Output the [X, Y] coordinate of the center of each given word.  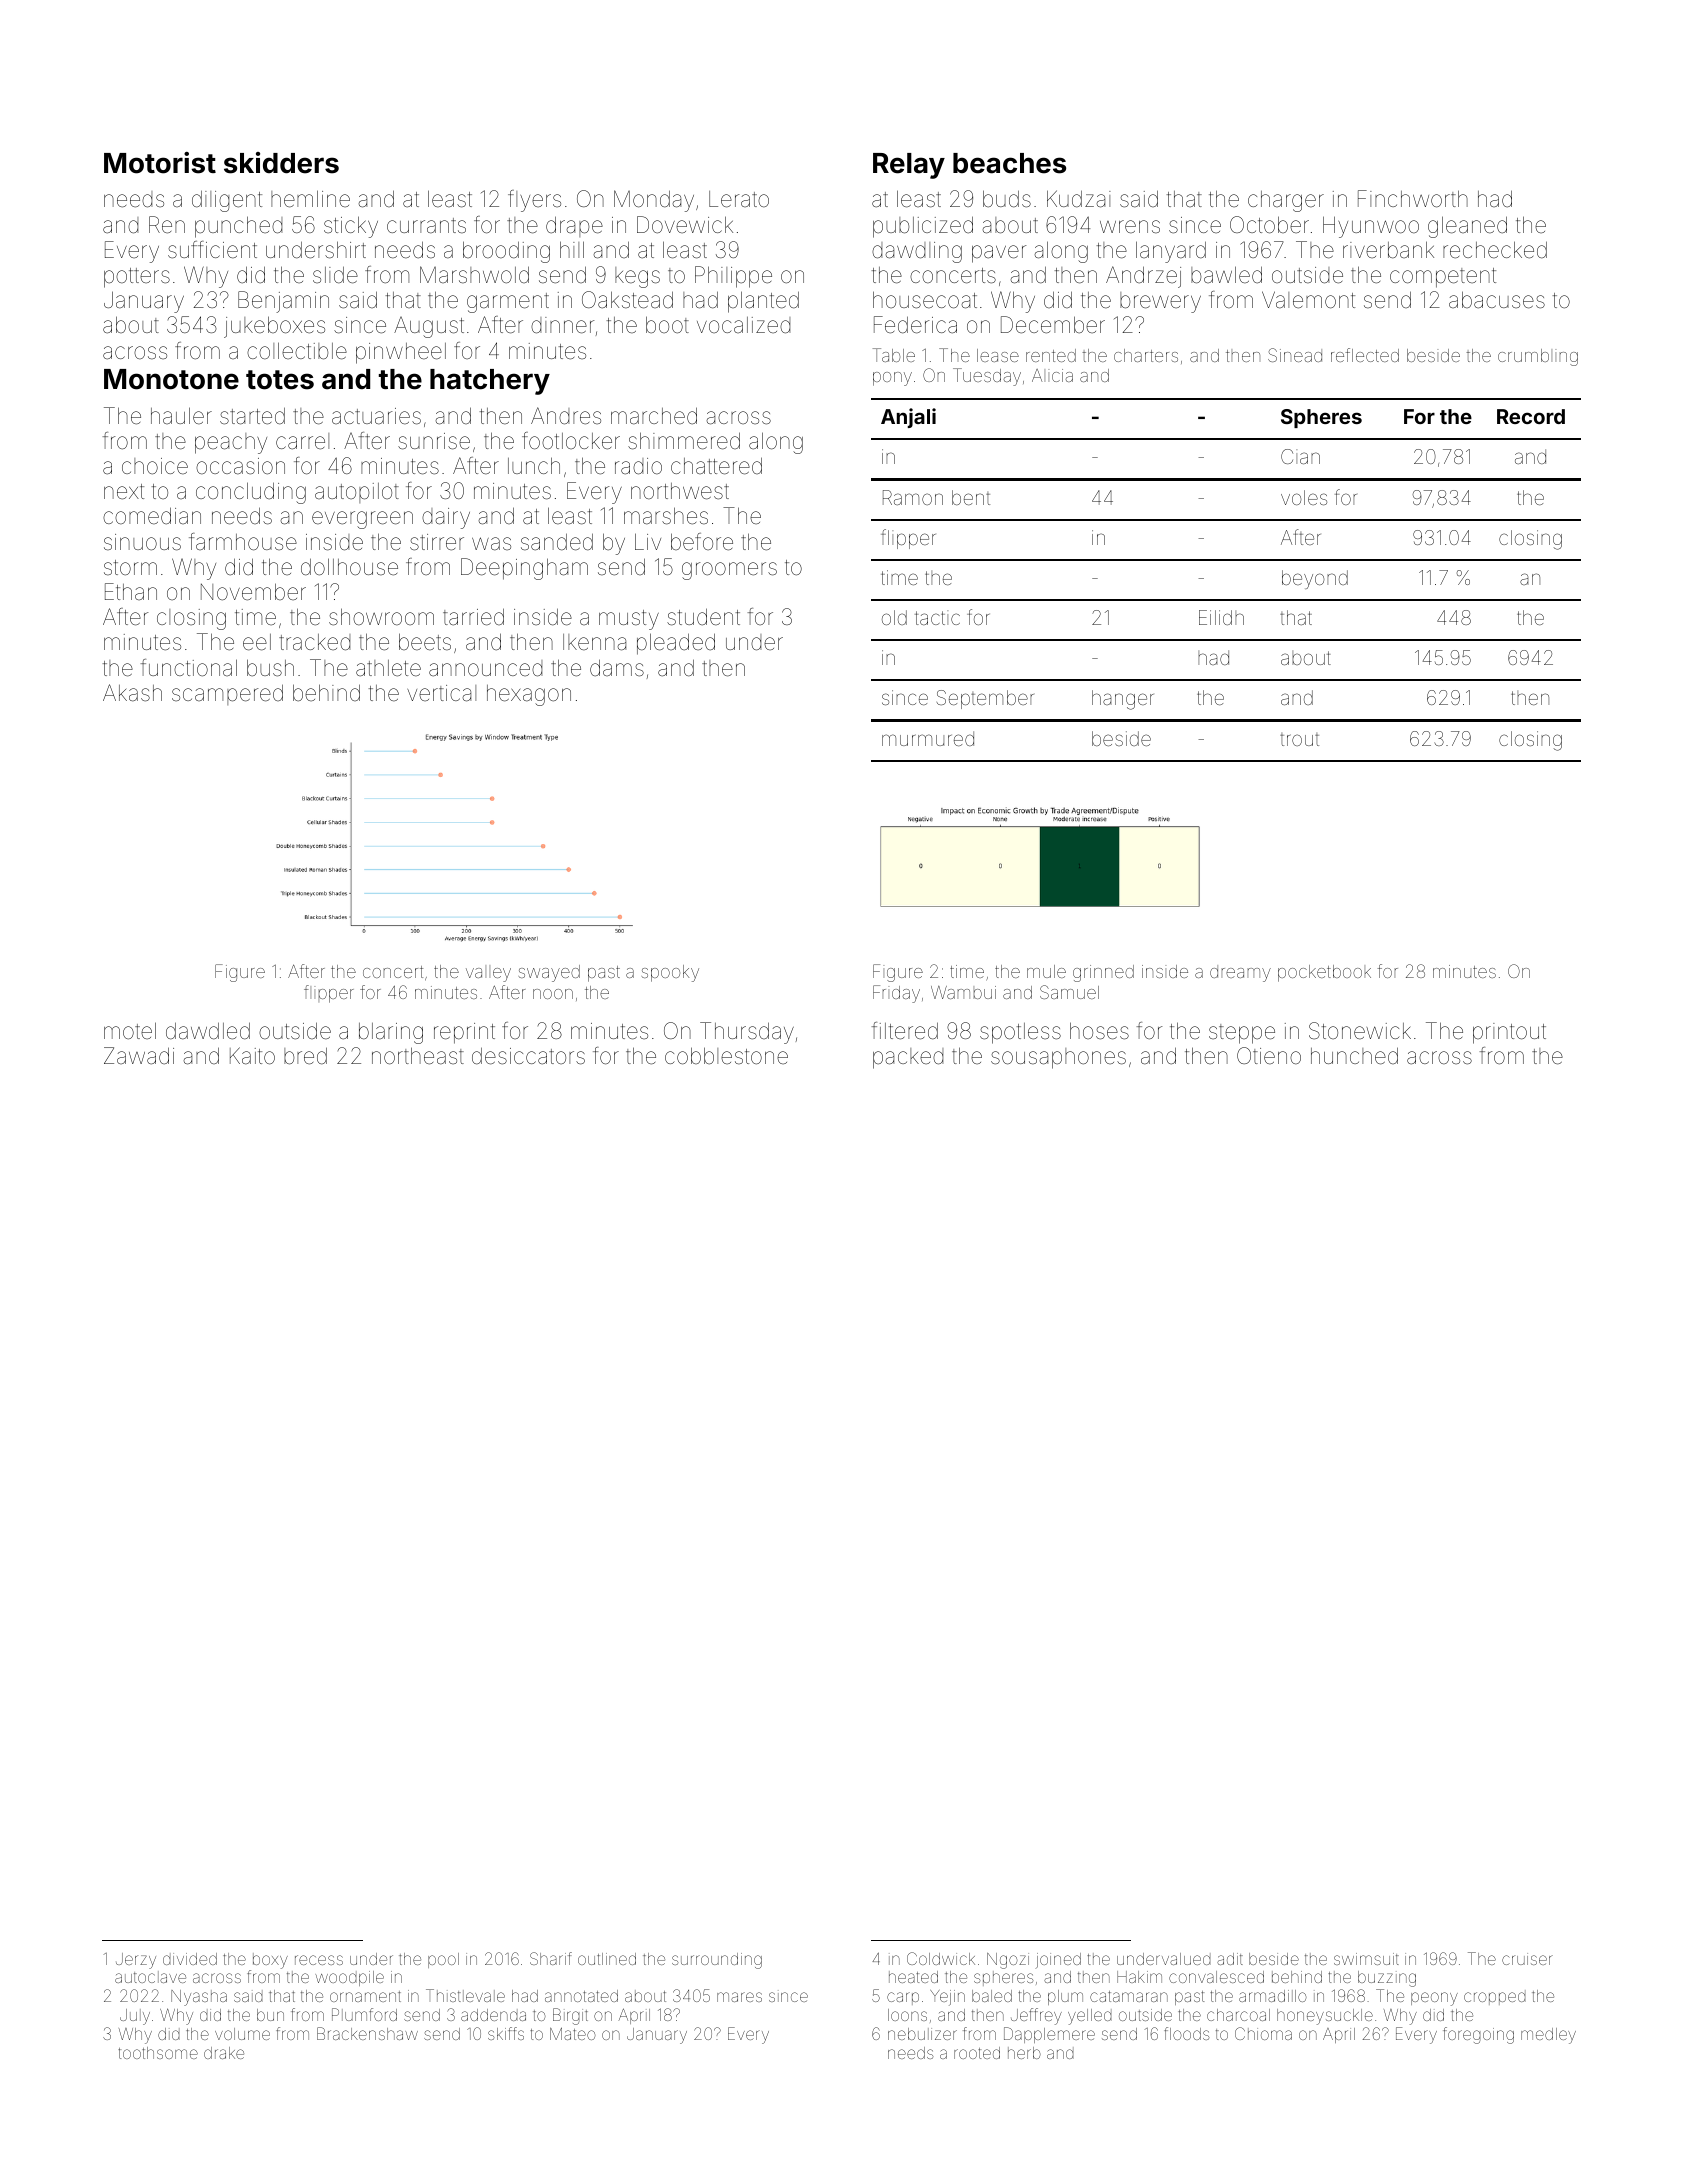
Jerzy [136, 1961]
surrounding [717, 1961]
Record [1531, 416]
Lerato [739, 199]
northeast [418, 1056]
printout [1509, 1033]
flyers [534, 201]
